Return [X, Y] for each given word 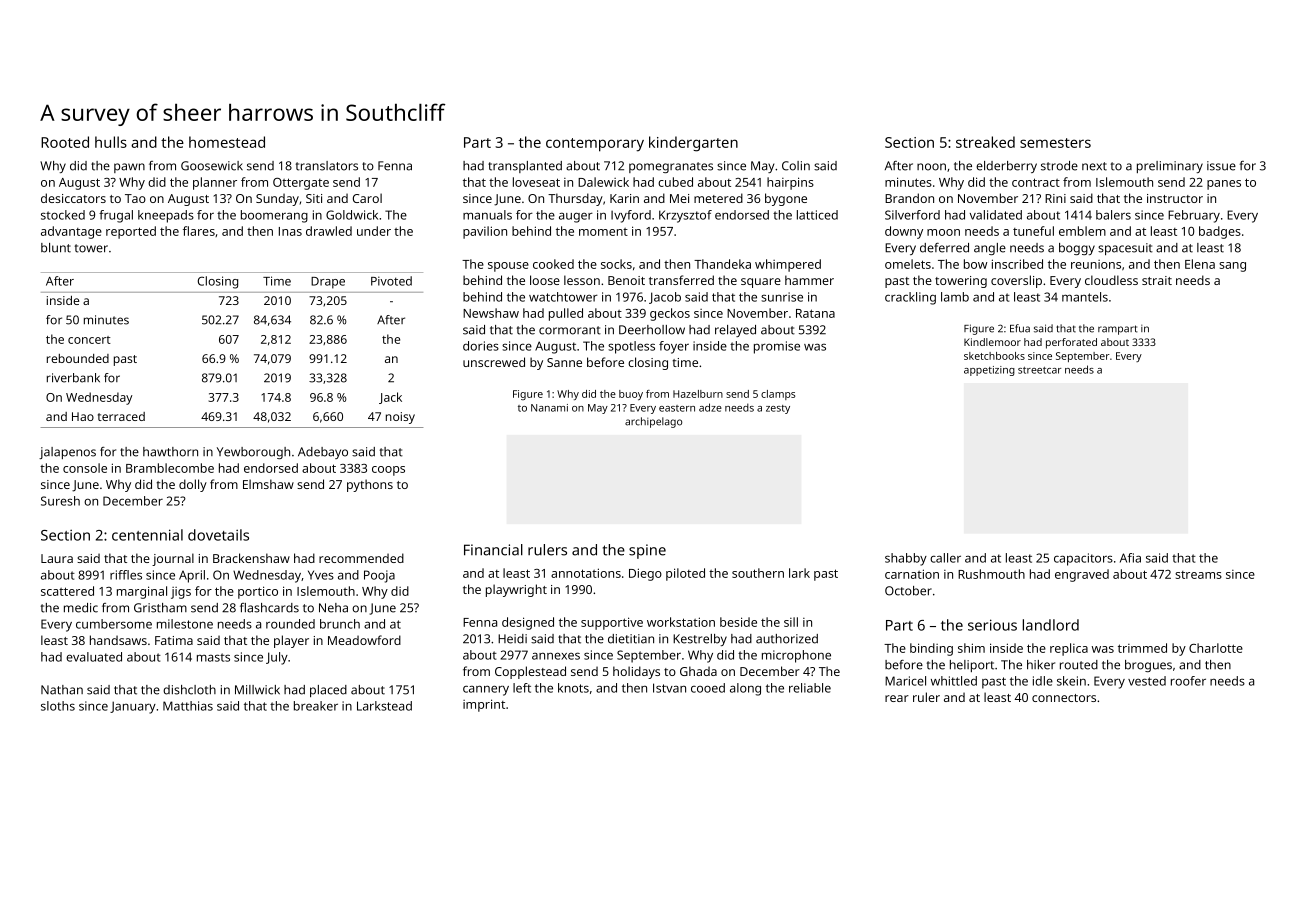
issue [1221, 166]
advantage [71, 232]
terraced [121, 416]
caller [945, 558]
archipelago [653, 422]
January [133, 707]
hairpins [790, 183]
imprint [484, 705]
